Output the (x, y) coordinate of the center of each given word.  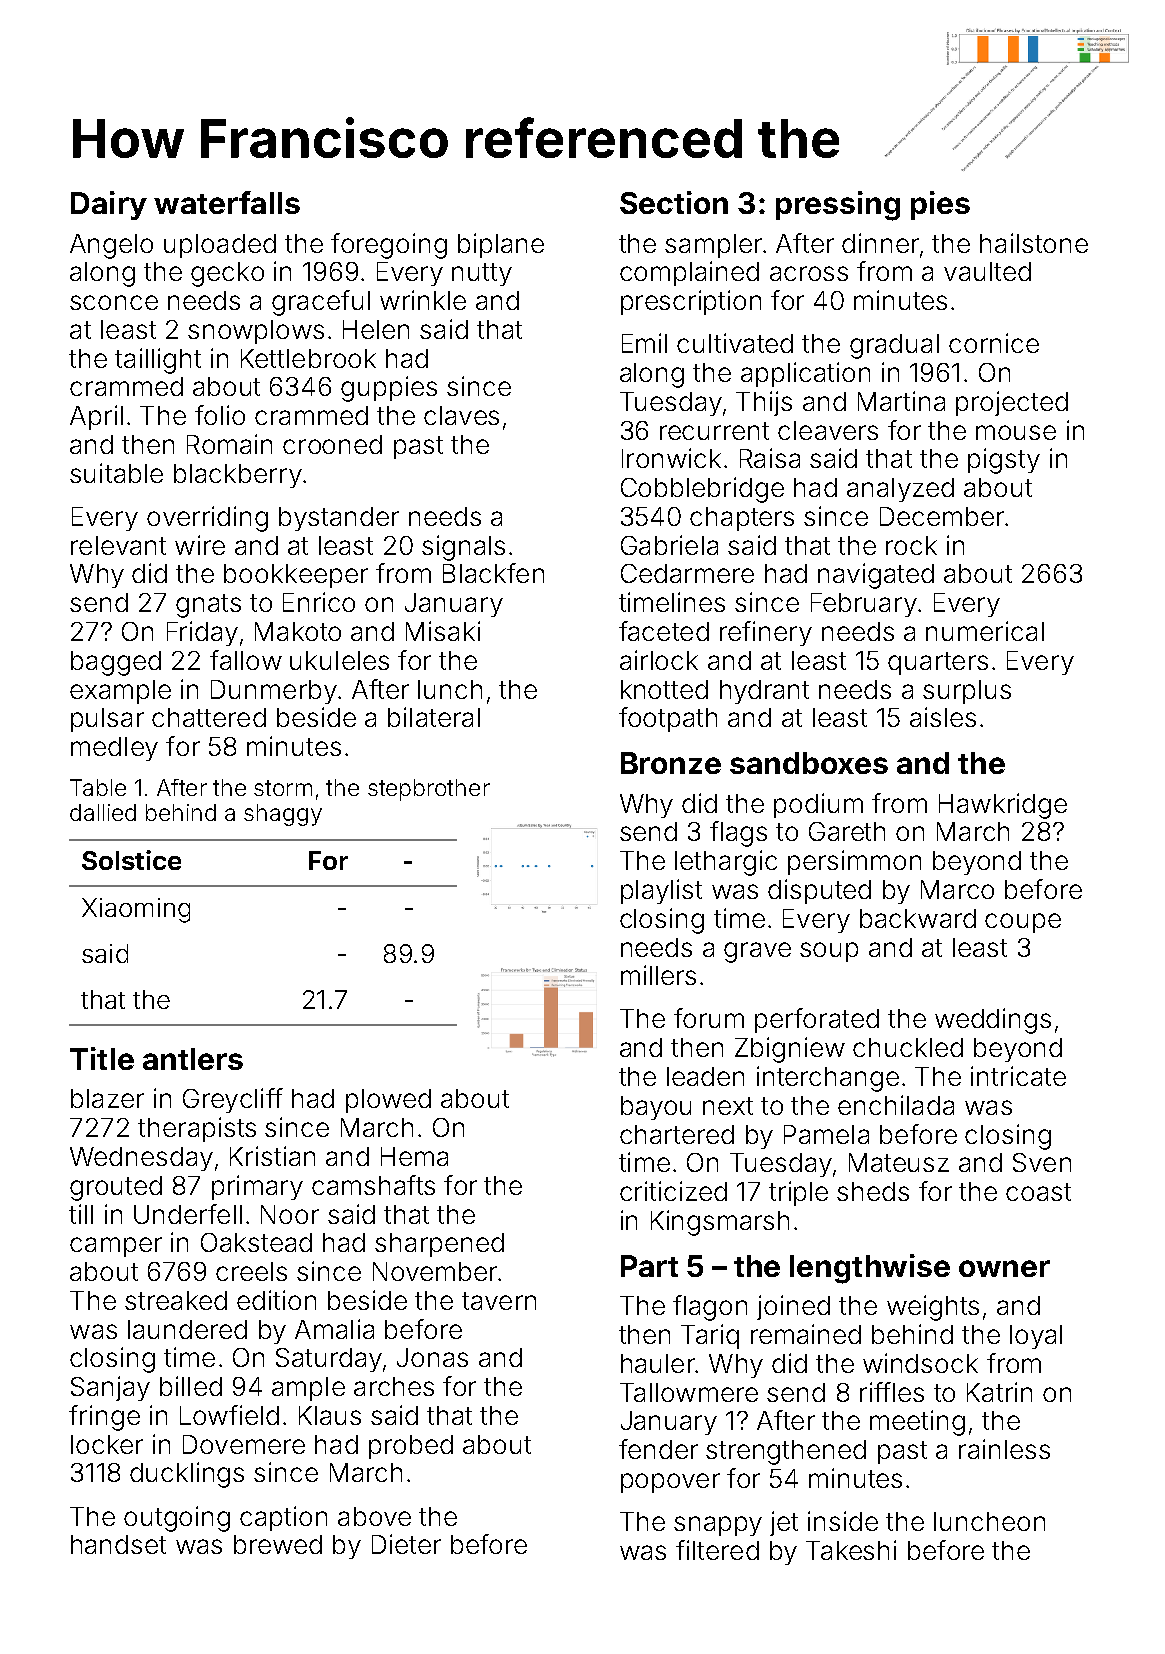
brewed (278, 1544)
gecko (227, 274)
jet (784, 1523)
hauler (658, 1363)
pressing (838, 206)
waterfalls (227, 202)
